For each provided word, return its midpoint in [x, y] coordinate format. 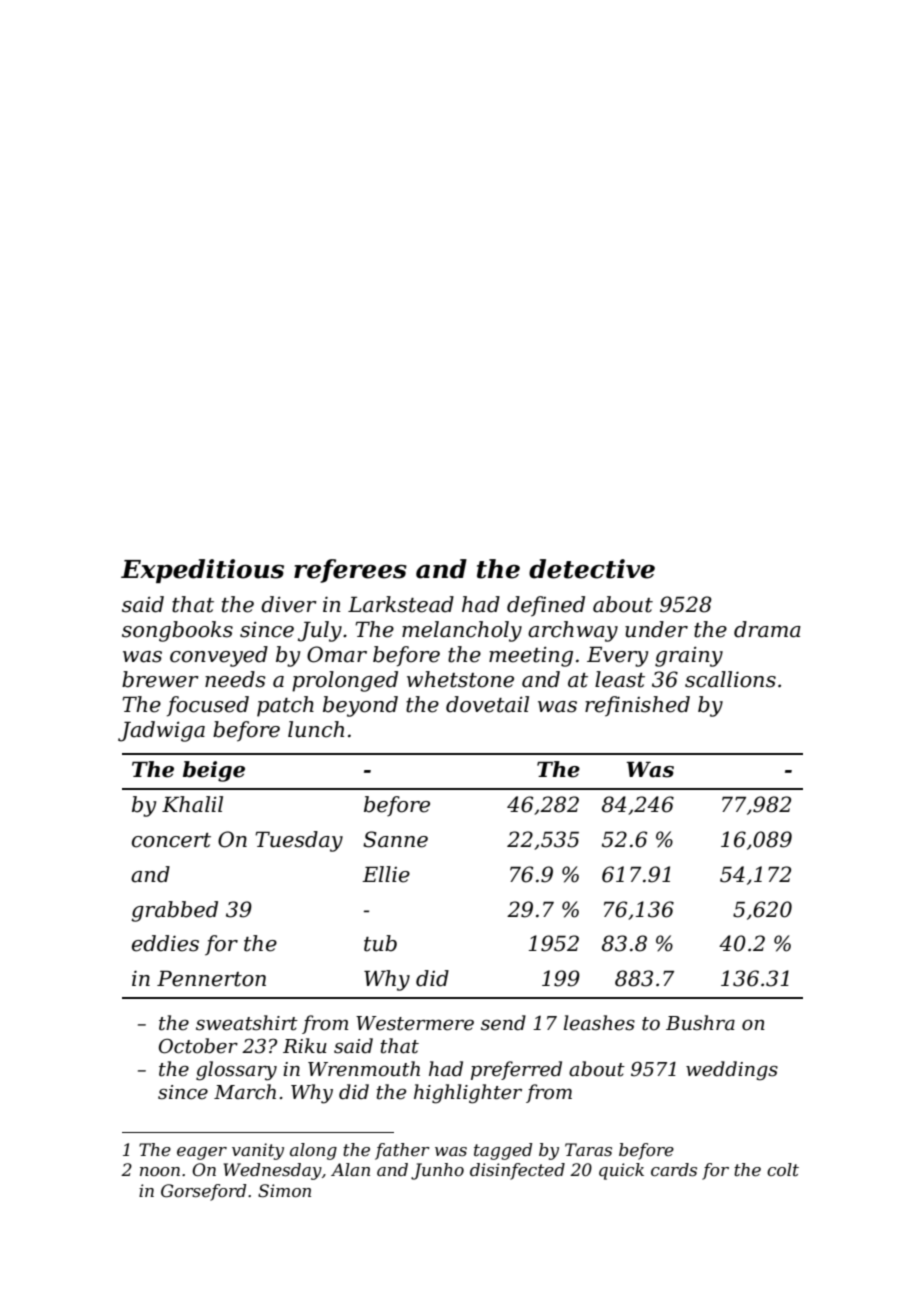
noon [160, 1171]
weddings [732, 1071]
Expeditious [202, 571]
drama [767, 629]
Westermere [415, 1023]
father [402, 1151]
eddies [165, 943]
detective [592, 569]
